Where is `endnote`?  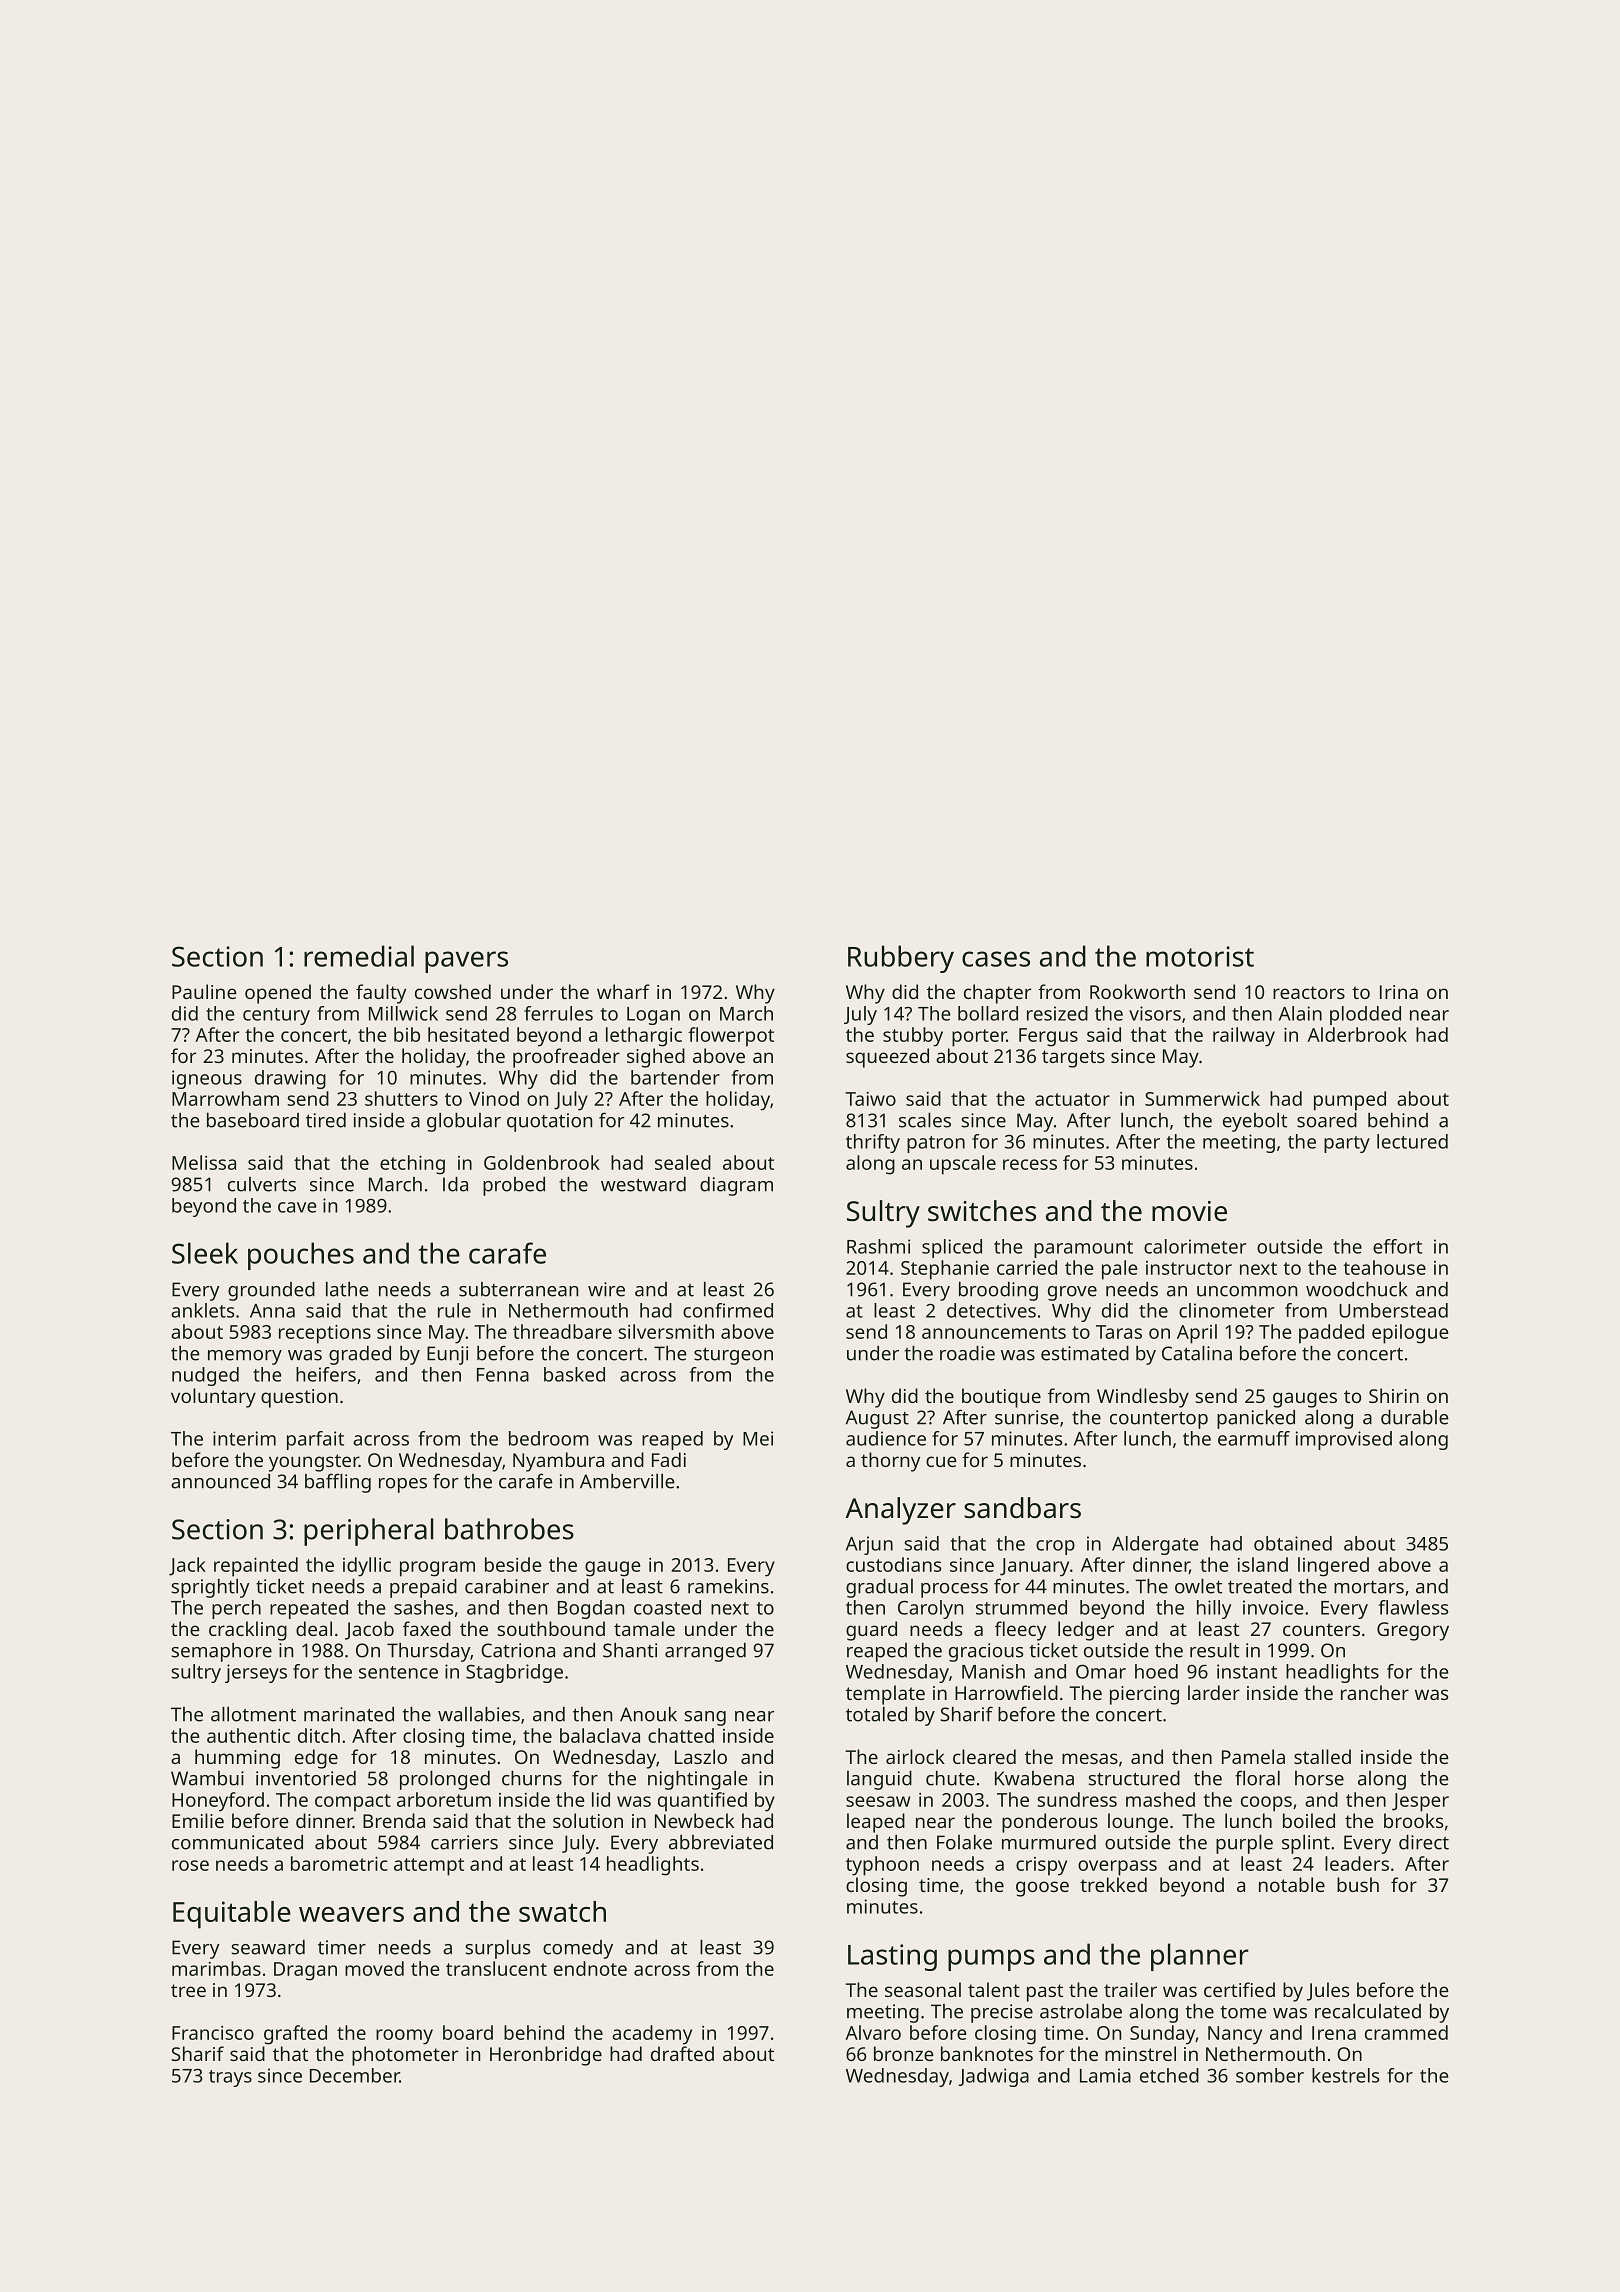 endnote is located at coordinates (590, 1968).
